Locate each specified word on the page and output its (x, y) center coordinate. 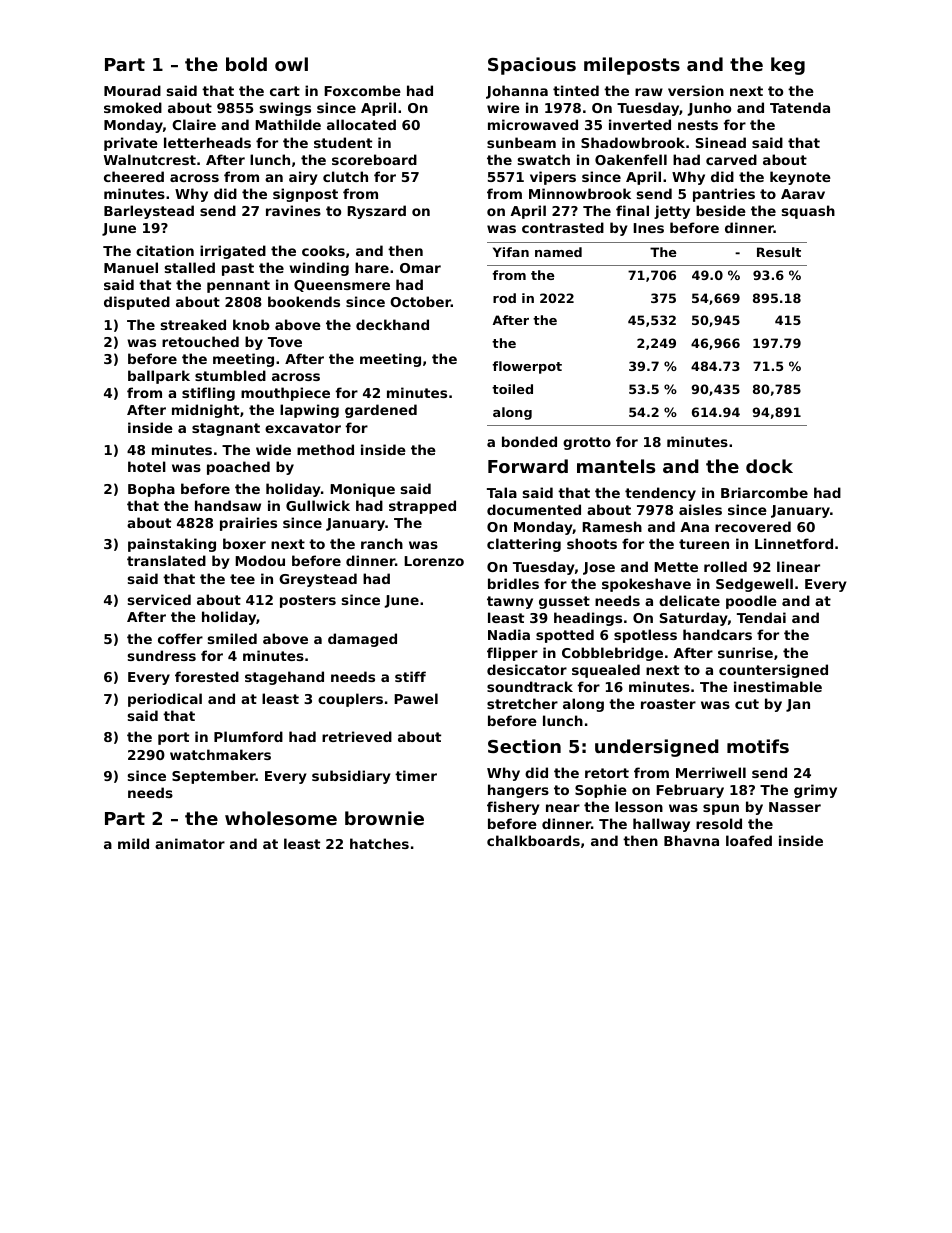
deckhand (392, 324)
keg (788, 66)
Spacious (532, 66)
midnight (205, 411)
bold (246, 64)
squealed (606, 671)
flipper (512, 654)
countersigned (773, 671)
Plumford (248, 736)
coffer (180, 638)
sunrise (745, 652)
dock (769, 466)
